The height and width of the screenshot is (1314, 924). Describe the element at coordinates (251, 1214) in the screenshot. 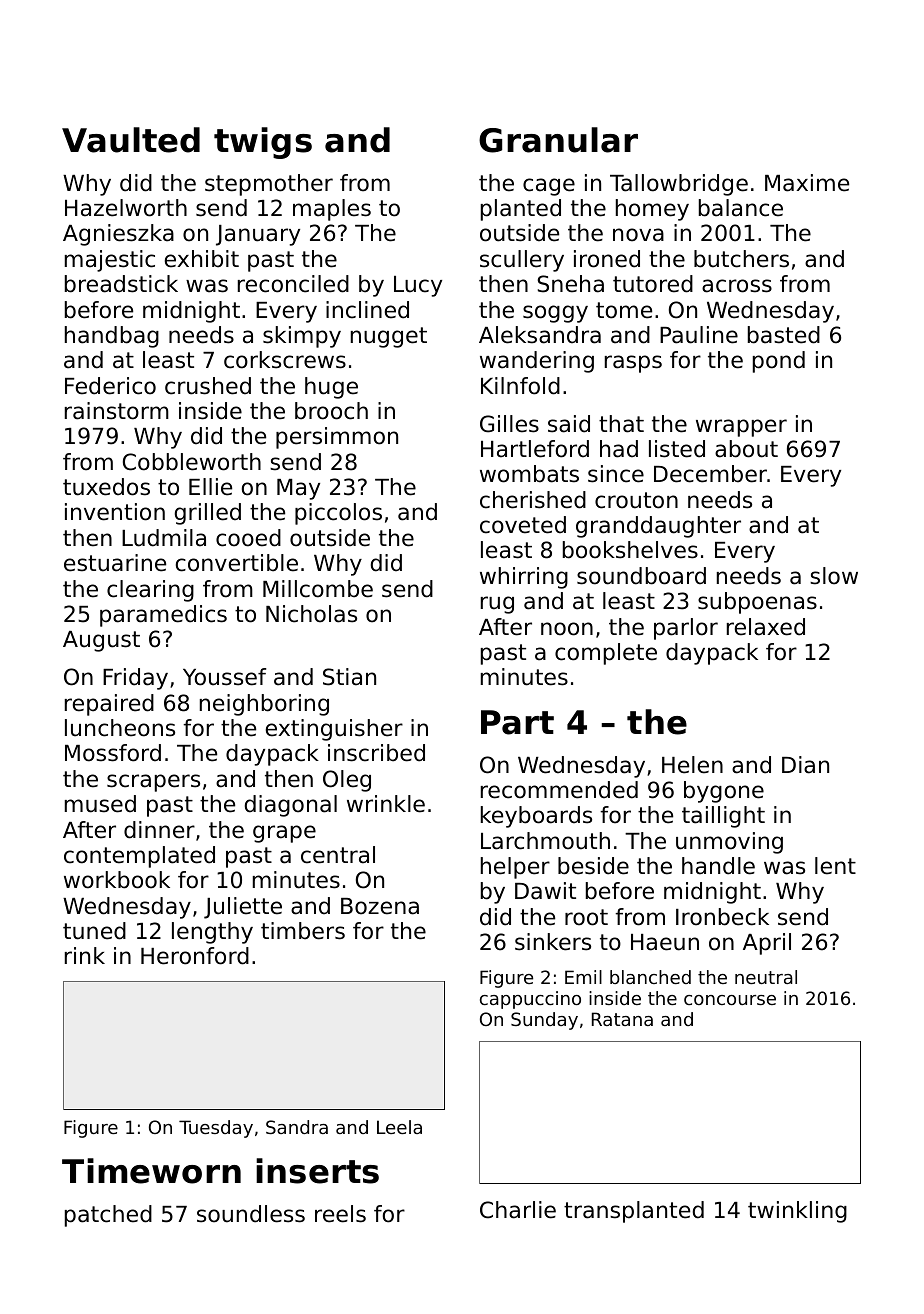

I see `soundless` at that location.
